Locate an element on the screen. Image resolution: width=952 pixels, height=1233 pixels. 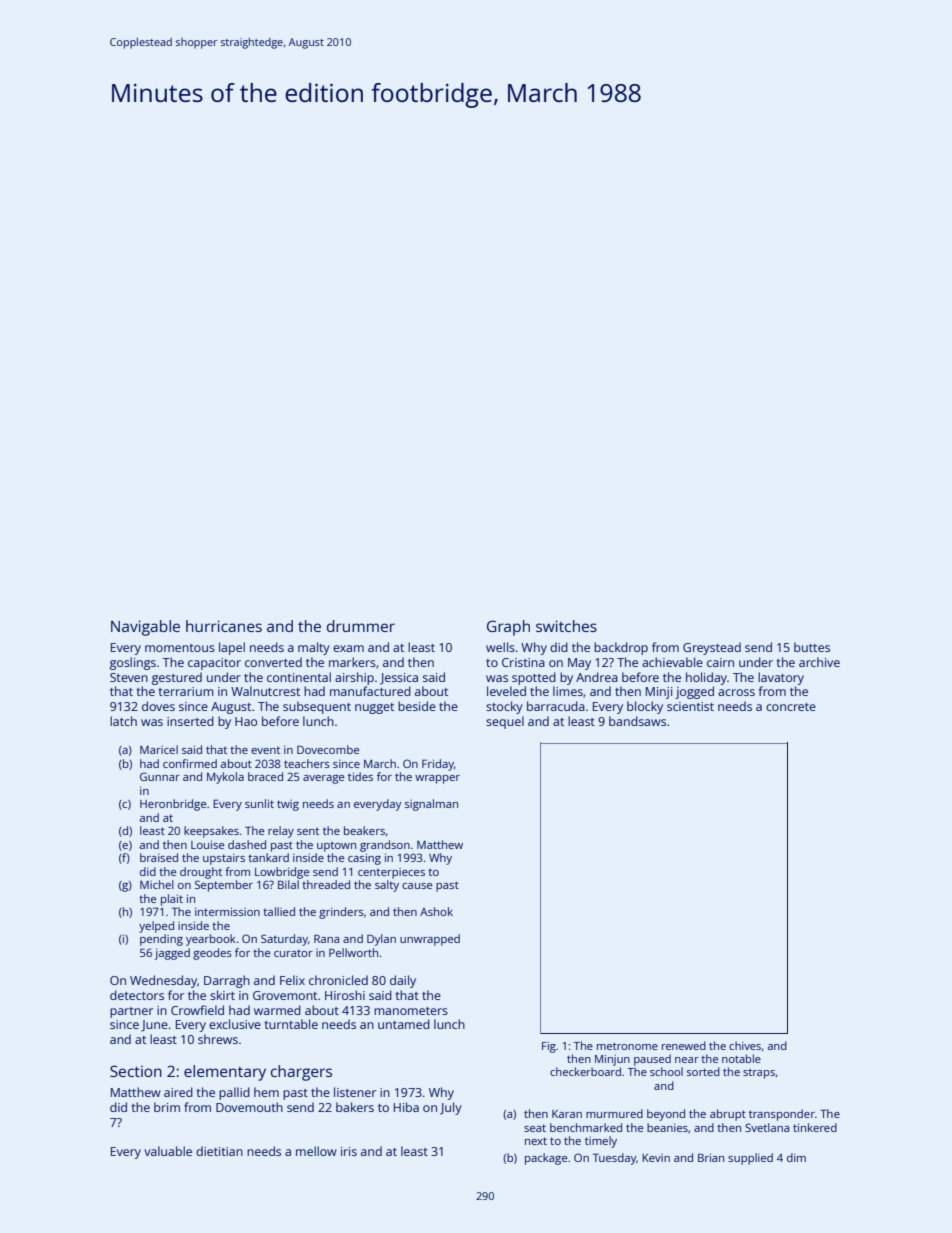
buttes is located at coordinates (812, 647).
